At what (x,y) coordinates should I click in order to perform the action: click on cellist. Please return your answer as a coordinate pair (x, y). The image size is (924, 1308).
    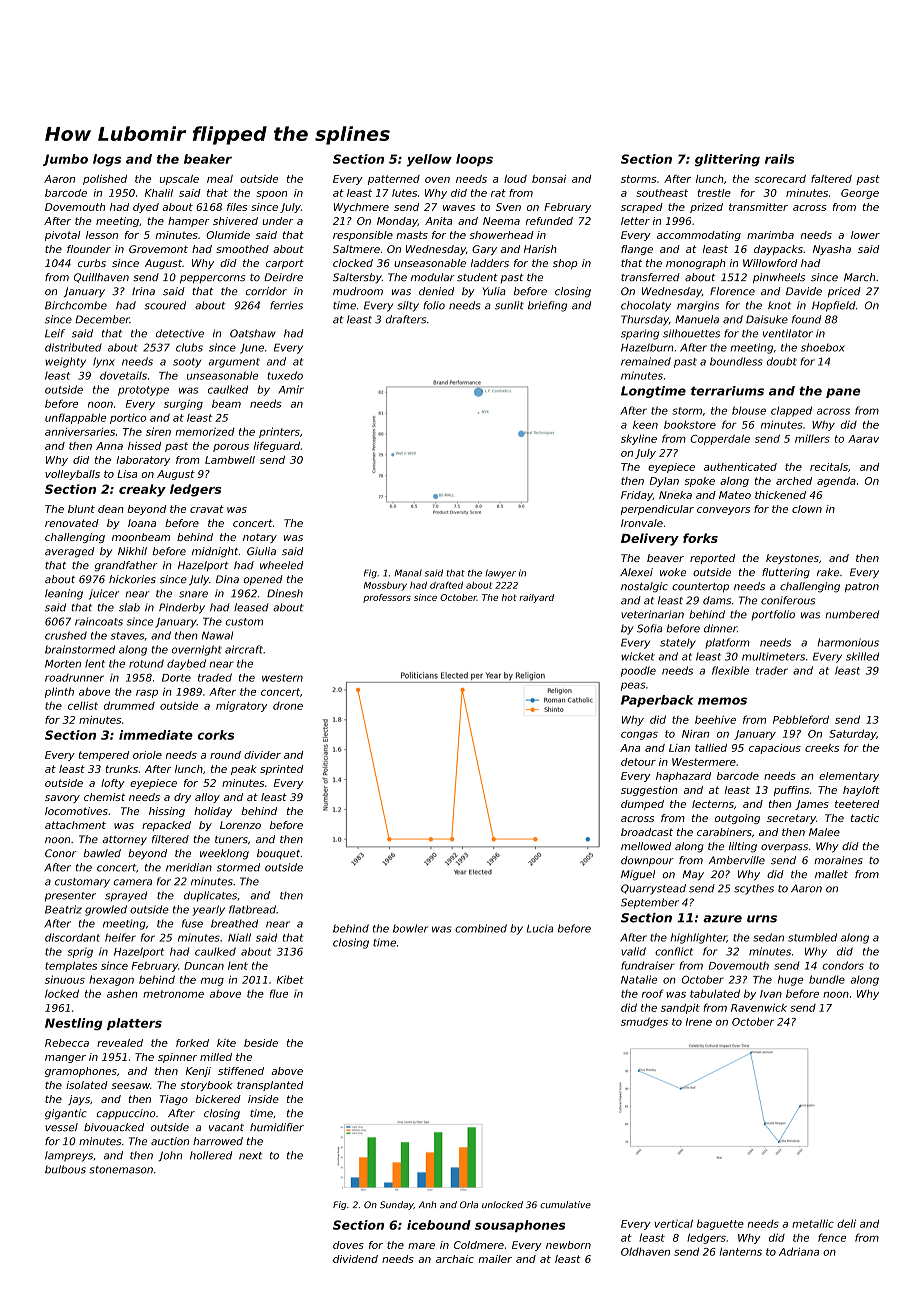
    Looking at the image, I should click on (83, 706).
